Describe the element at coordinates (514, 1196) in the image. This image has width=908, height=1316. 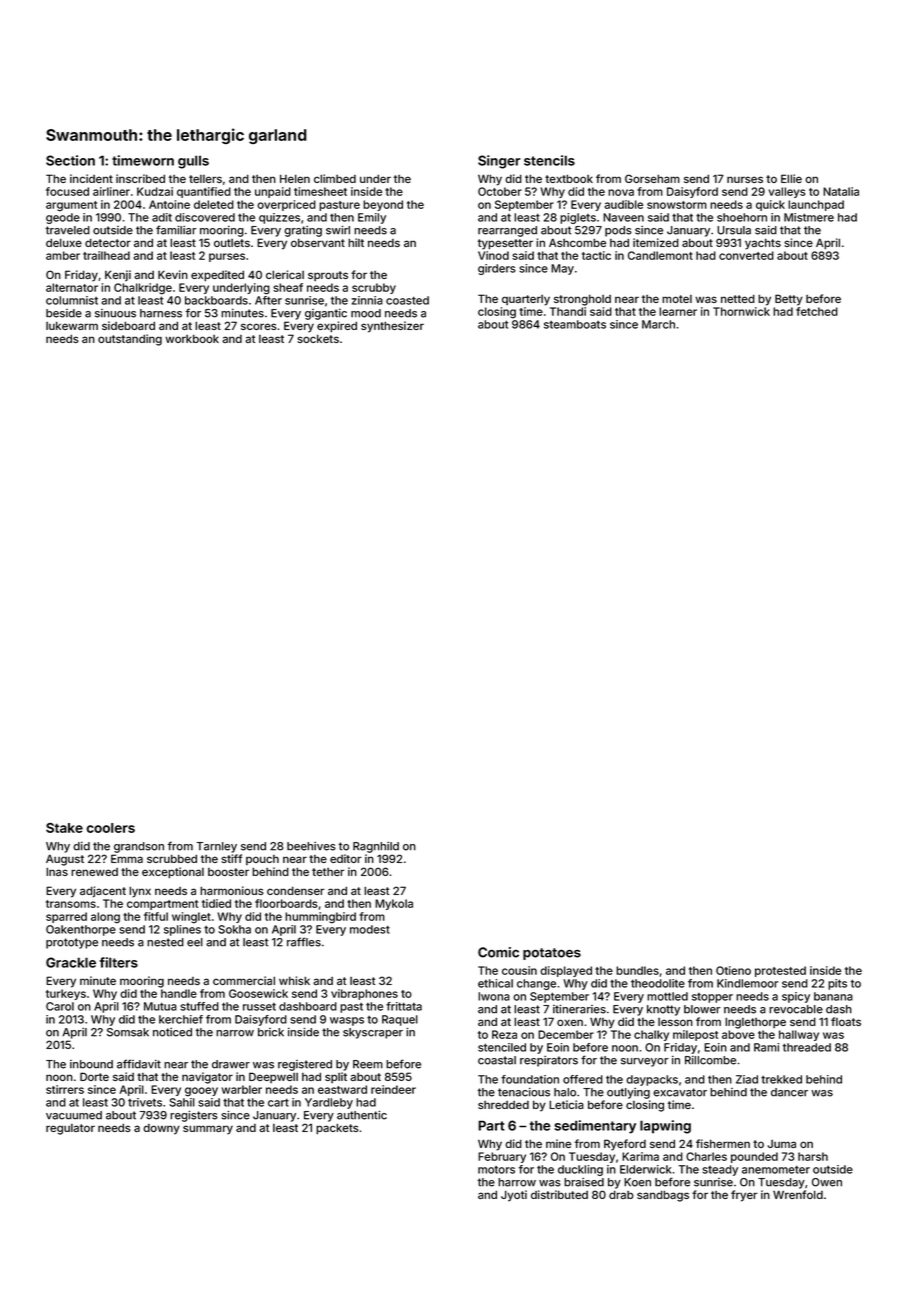
I see `Jyoti` at that location.
